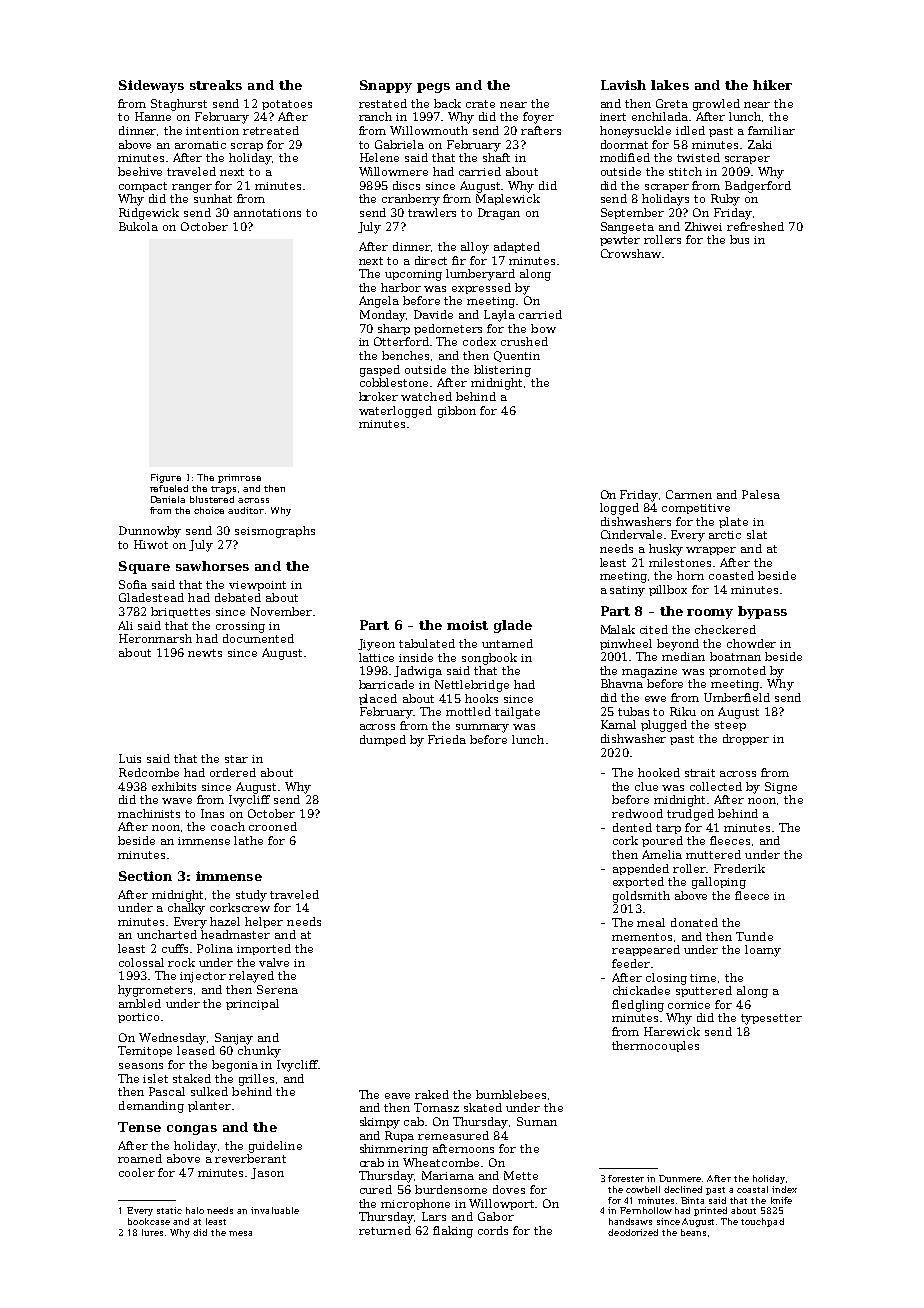 Image resolution: width=924 pixels, height=1308 pixels. I want to click on Section, so click(145, 876).
